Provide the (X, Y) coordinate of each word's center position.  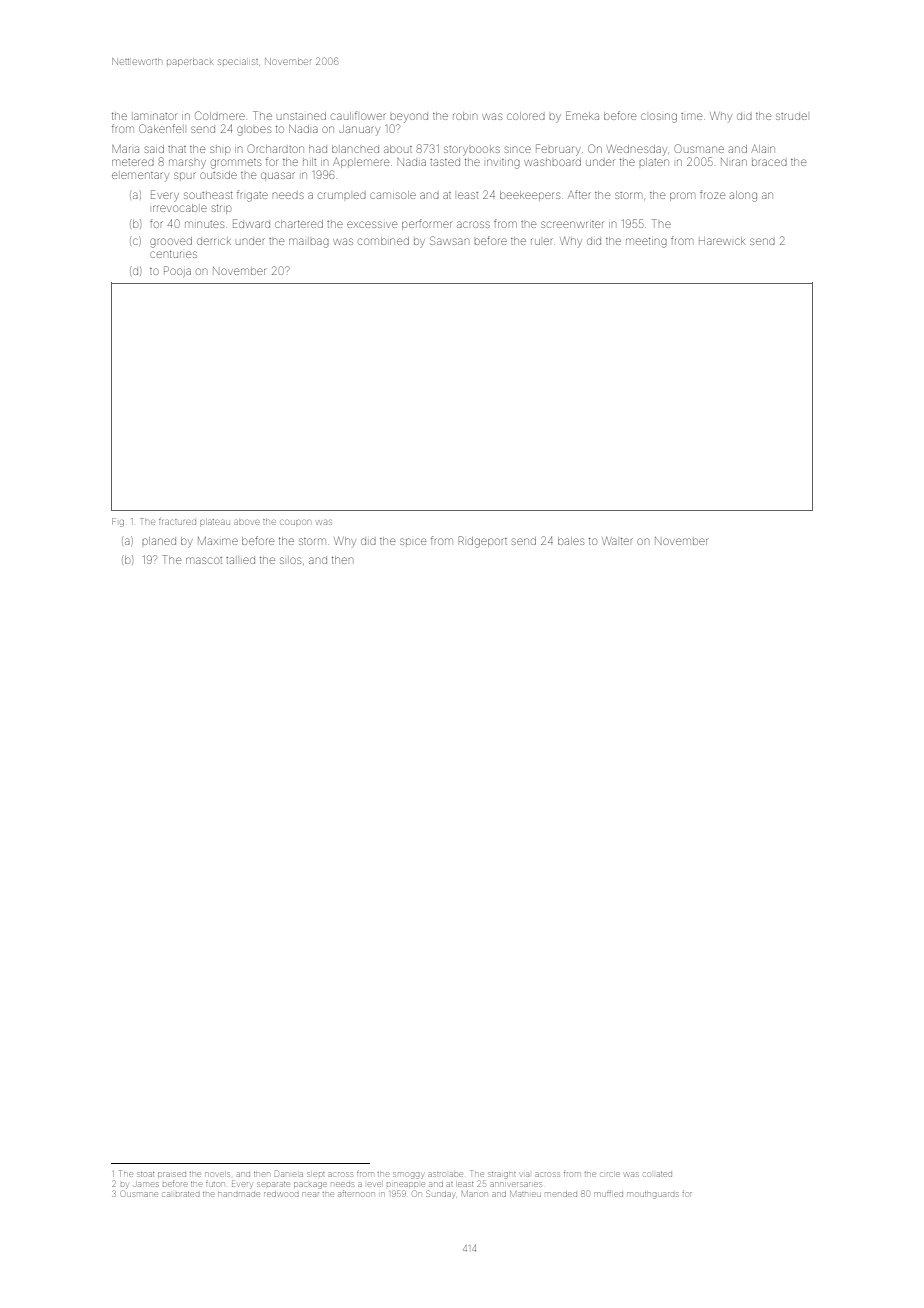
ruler (542, 241)
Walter (617, 541)
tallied (240, 560)
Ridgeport (482, 542)
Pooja (177, 270)
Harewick (722, 241)
